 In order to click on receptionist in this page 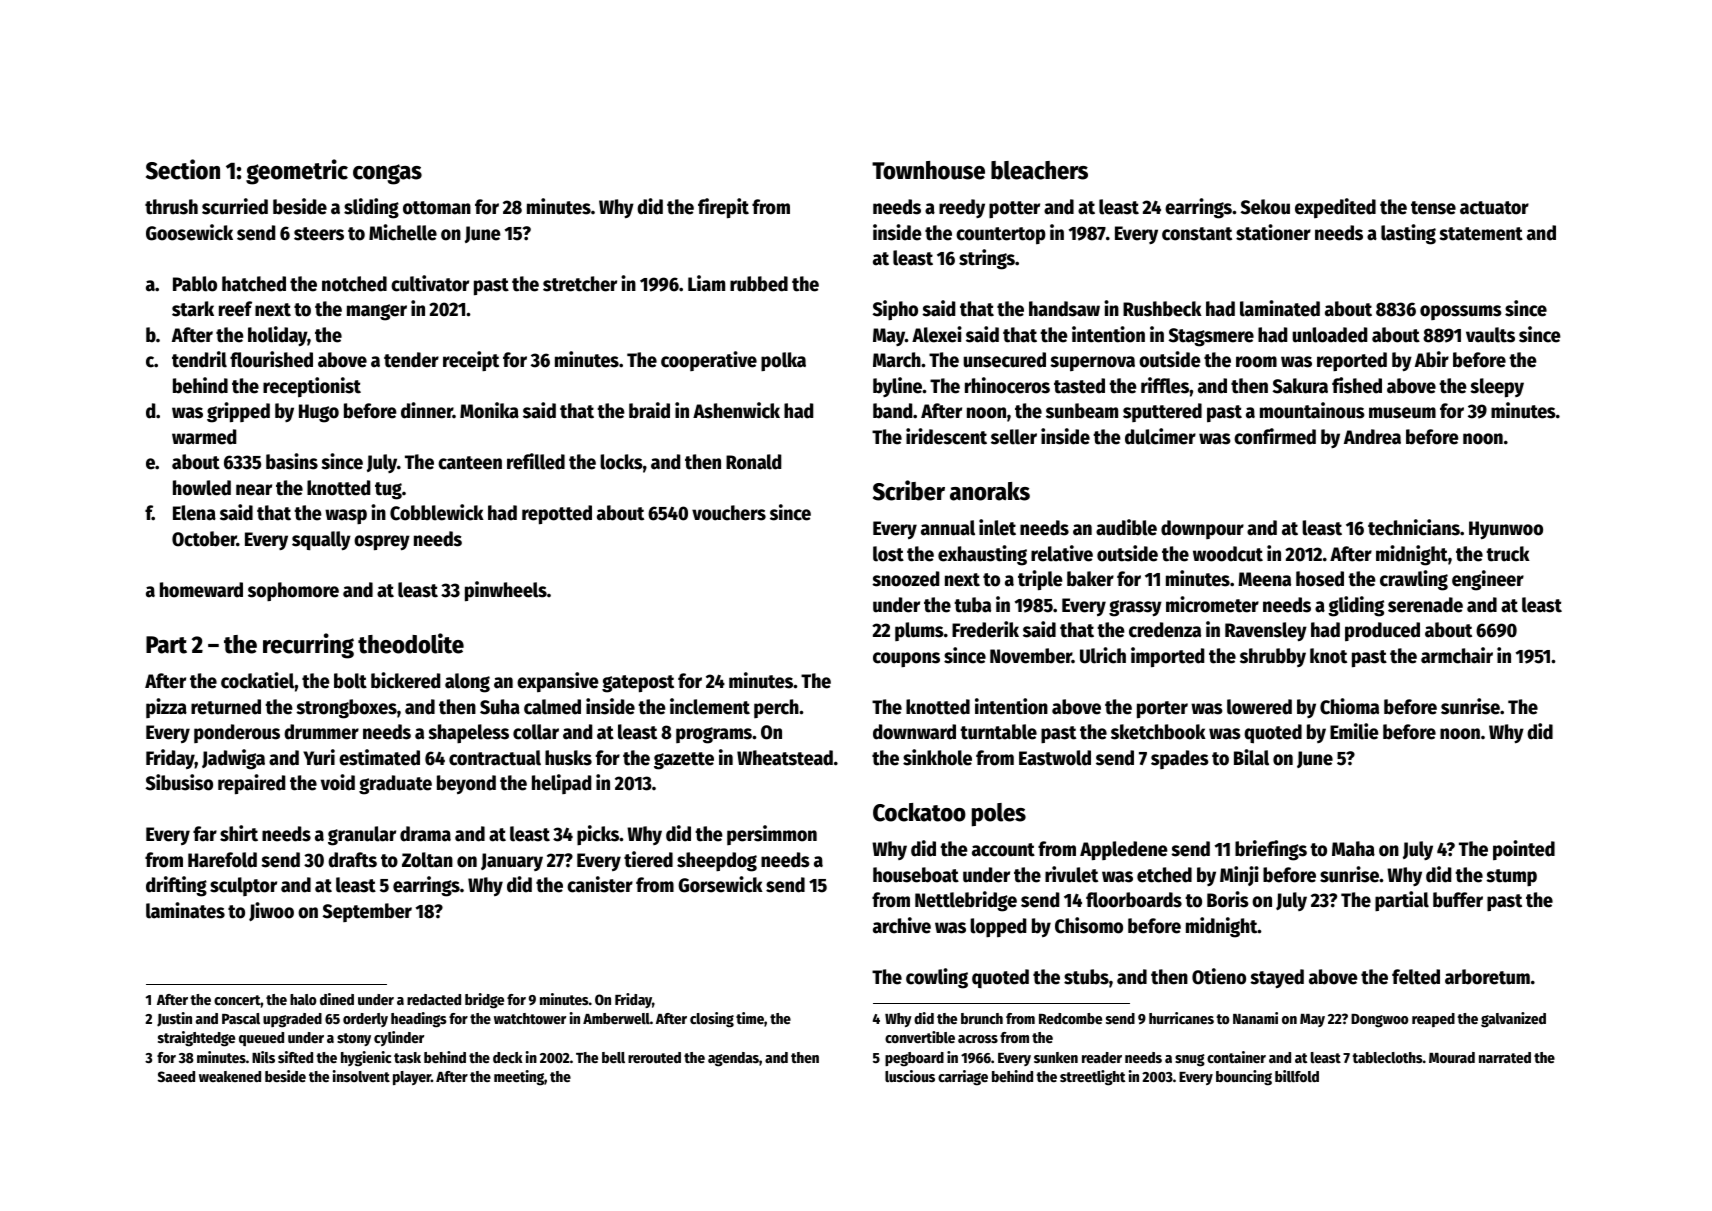, I will do `click(312, 387)`.
